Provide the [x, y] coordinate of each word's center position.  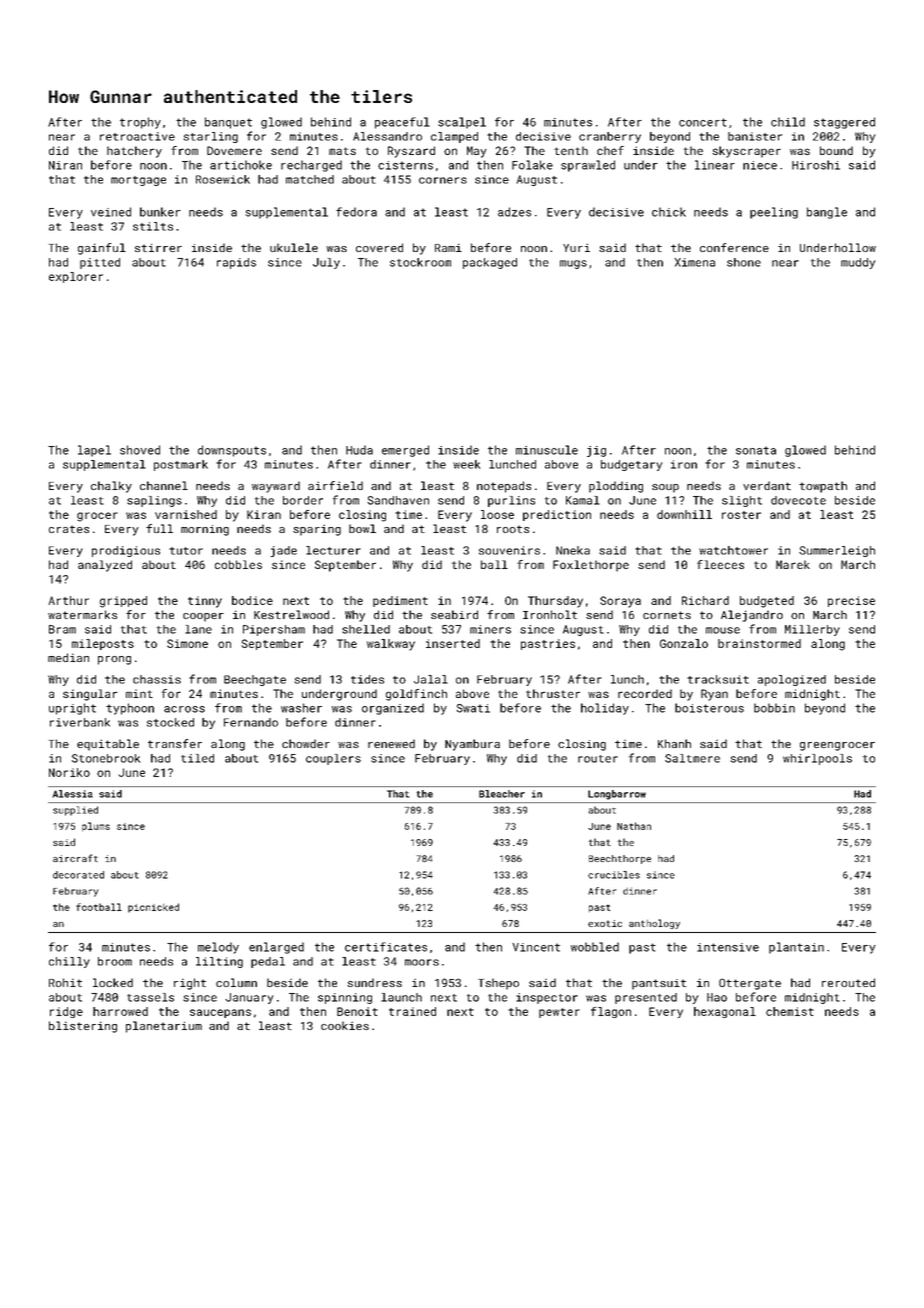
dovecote [798, 500]
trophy [140, 123]
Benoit [357, 1011]
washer [301, 708]
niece [760, 165]
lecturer [333, 550]
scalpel [462, 123]
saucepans [220, 1013]
